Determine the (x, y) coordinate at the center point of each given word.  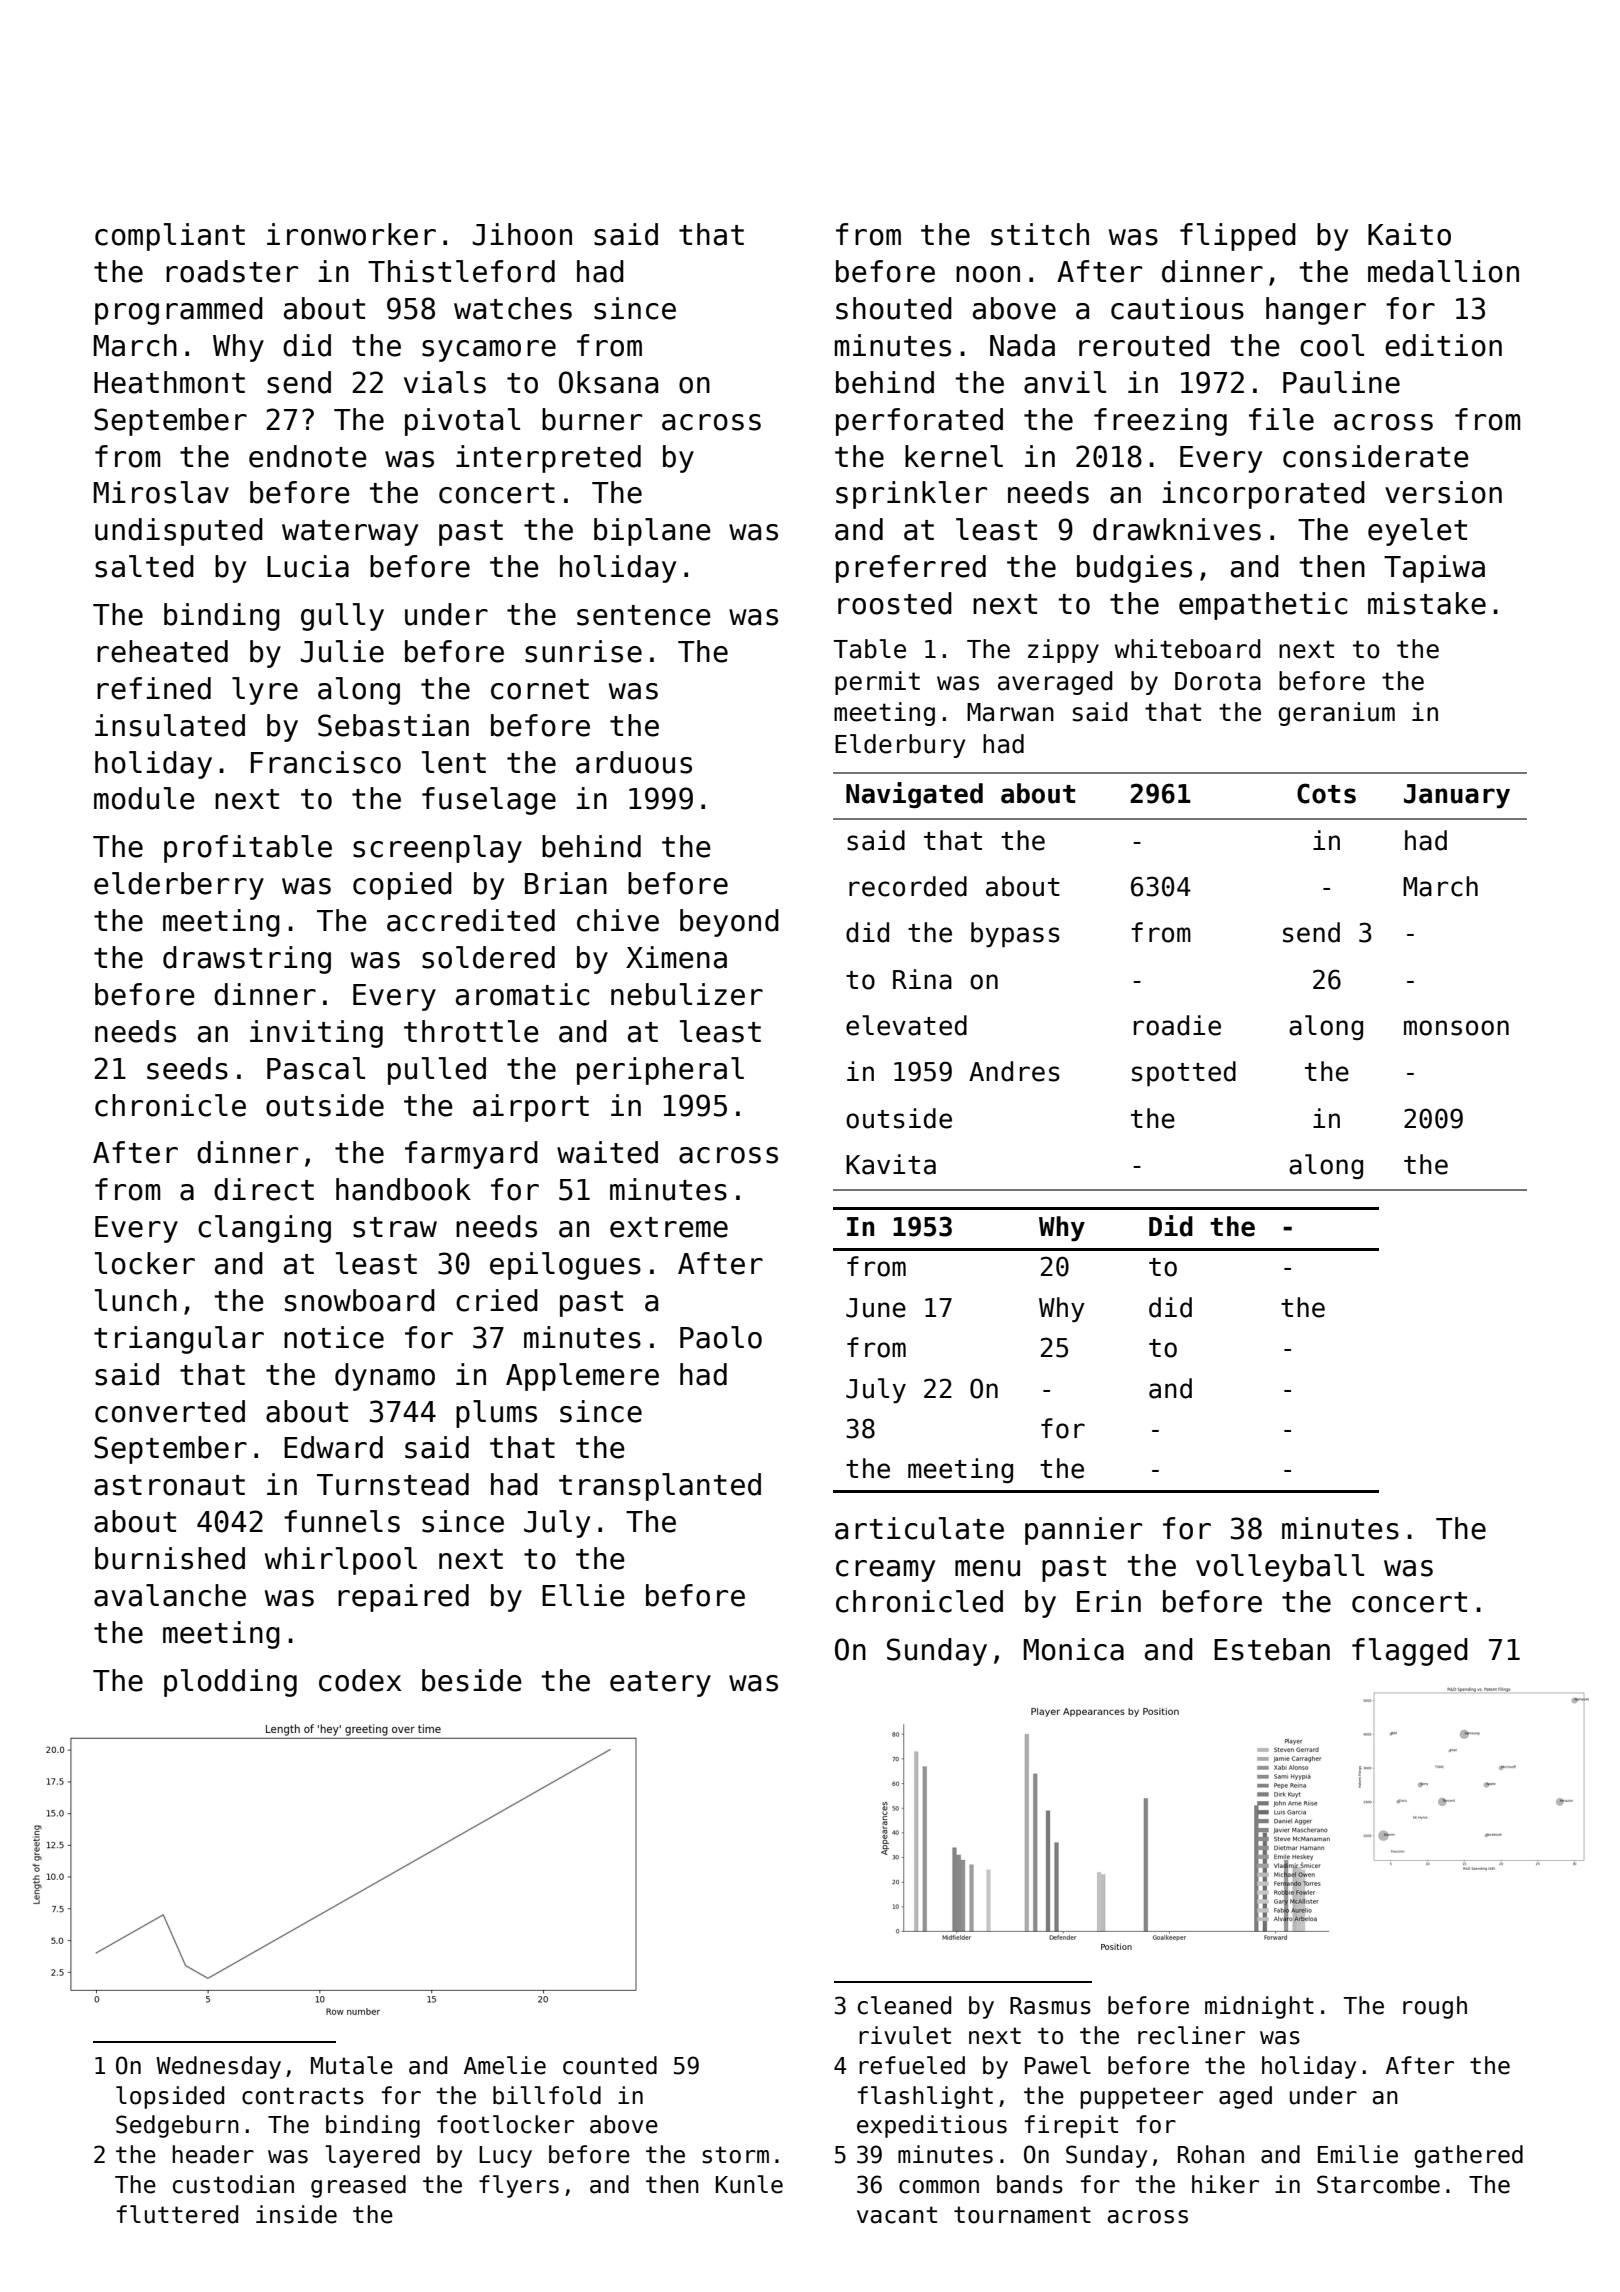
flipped (1238, 237)
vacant (897, 2215)
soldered (488, 957)
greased (358, 2186)
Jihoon (522, 234)
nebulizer (687, 994)
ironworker (351, 234)
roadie (1177, 1025)
